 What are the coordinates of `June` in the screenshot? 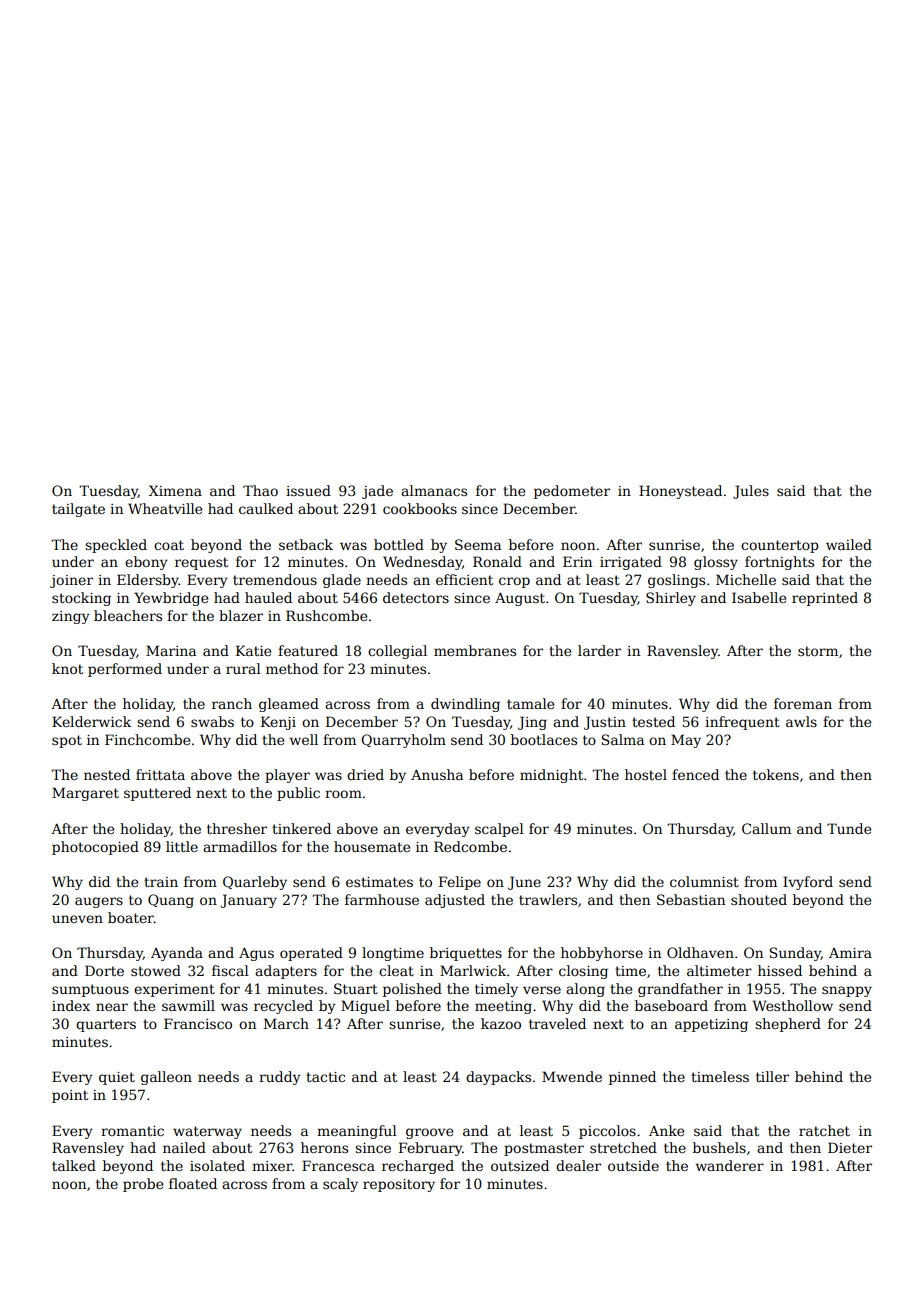 It's located at (524, 883).
